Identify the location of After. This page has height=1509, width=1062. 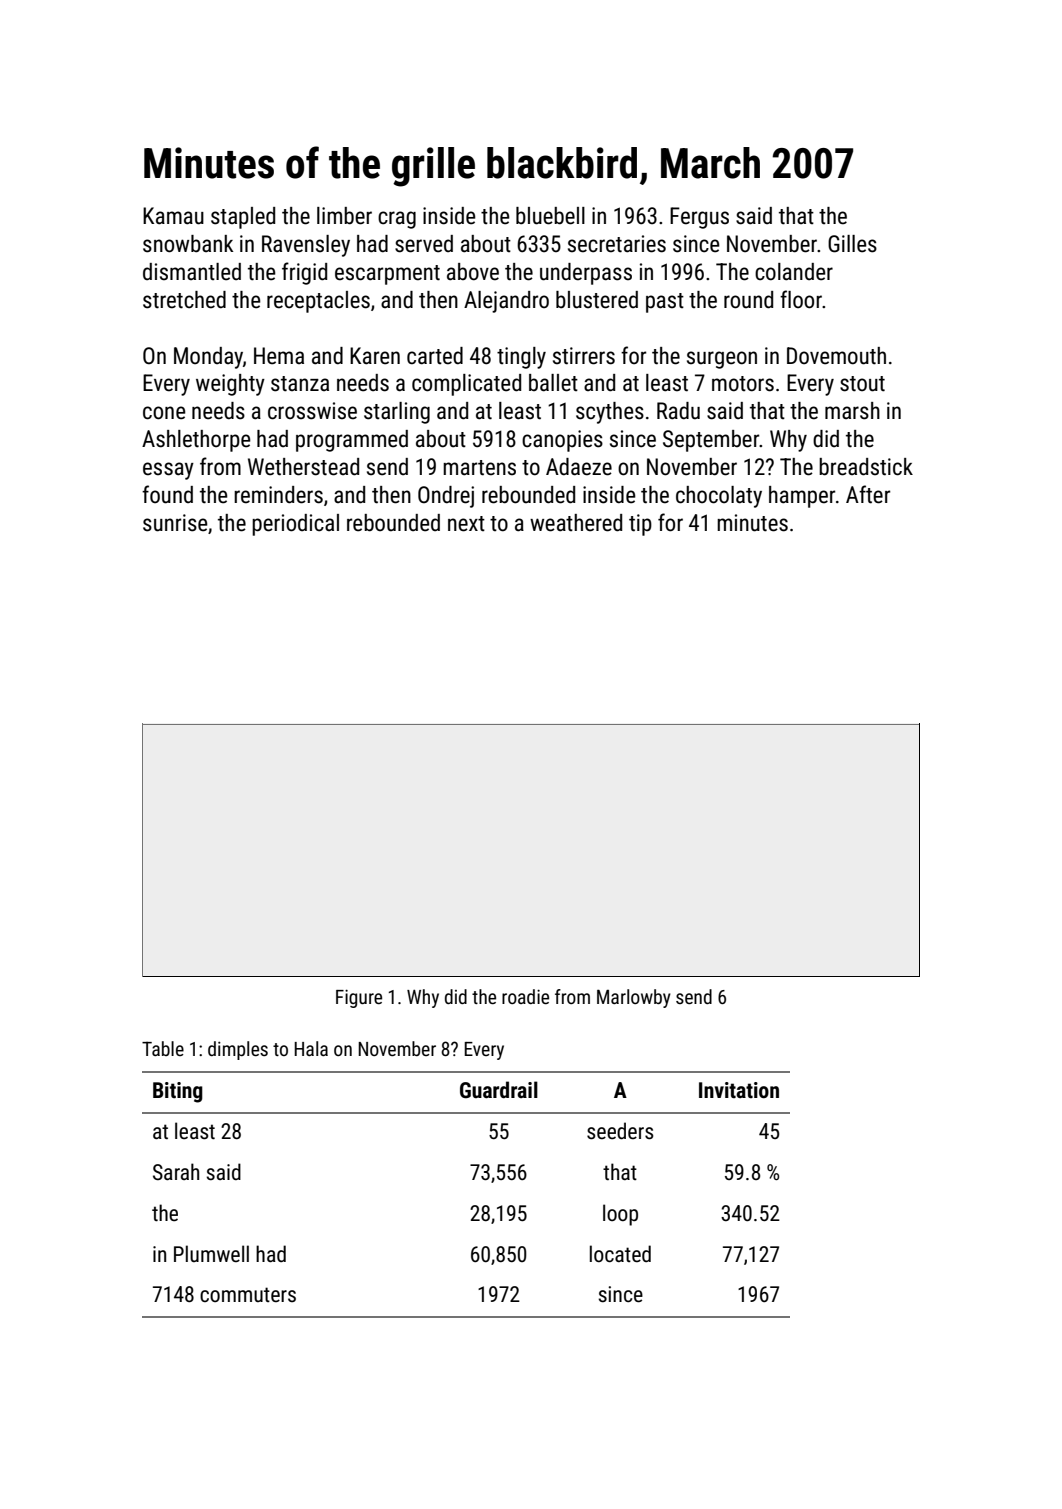
(868, 494).
